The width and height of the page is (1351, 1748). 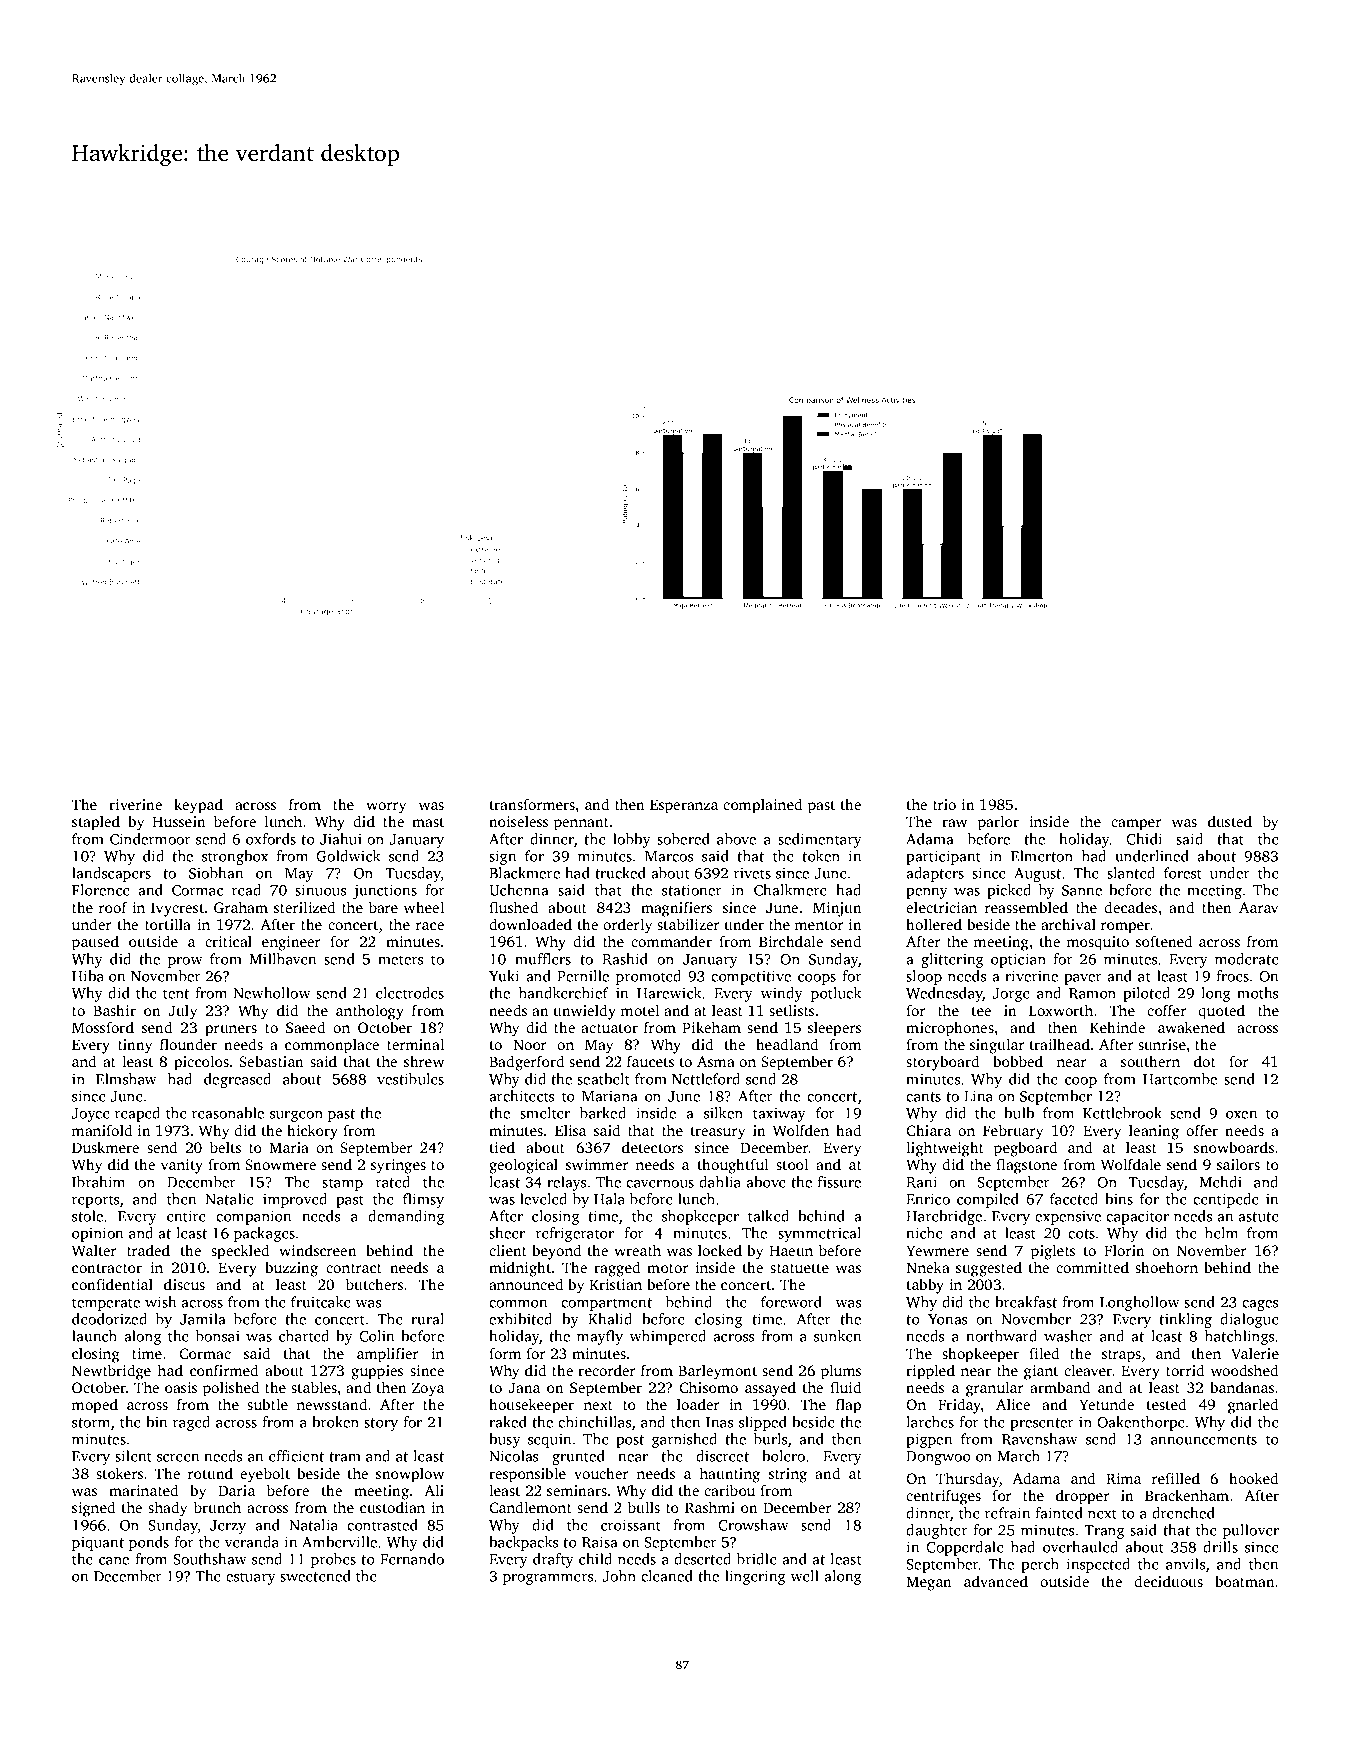 I want to click on degreased, so click(x=237, y=1080).
